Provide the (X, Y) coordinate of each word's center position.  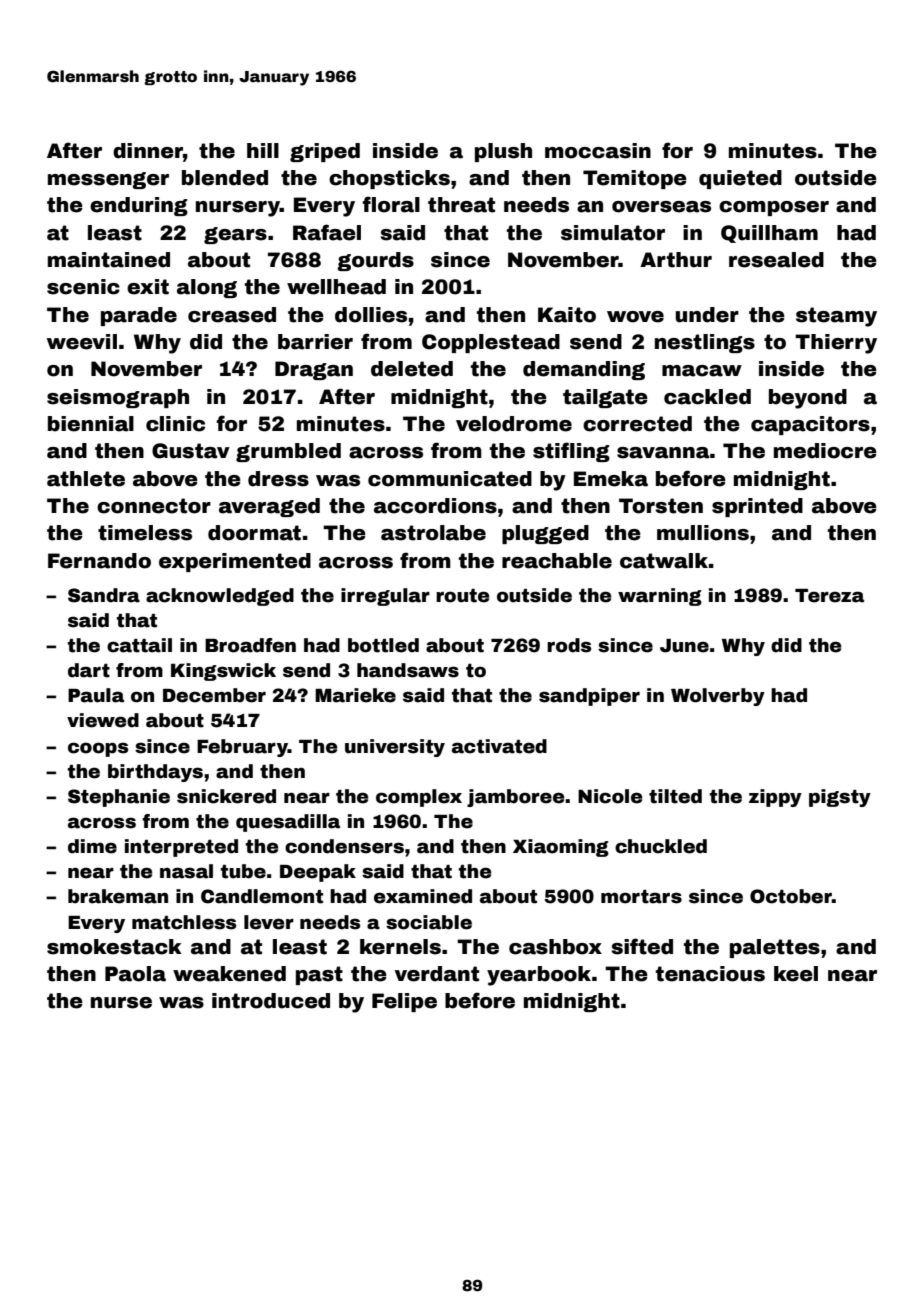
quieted (740, 179)
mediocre (825, 451)
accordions (435, 506)
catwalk (664, 561)
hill (263, 150)
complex (419, 798)
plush (503, 152)
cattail (139, 645)
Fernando (99, 561)
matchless (184, 922)
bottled (383, 645)
